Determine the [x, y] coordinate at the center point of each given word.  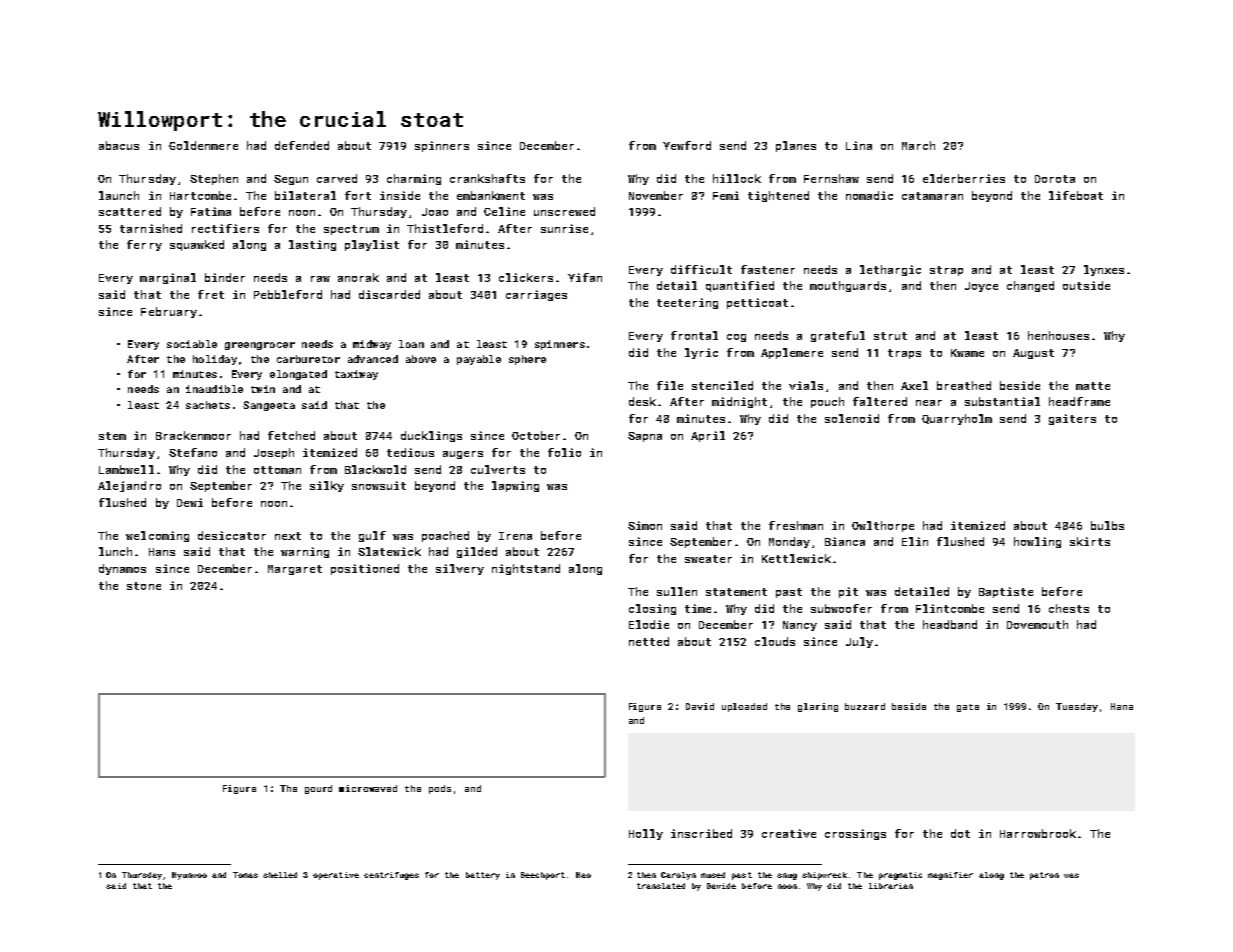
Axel [914, 385]
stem [112, 436]
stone [144, 586]
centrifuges [391, 876]
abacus [119, 145]
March [918, 145]
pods [440, 789]
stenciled [722, 385]
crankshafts [487, 178]
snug [787, 876]
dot [960, 833]
